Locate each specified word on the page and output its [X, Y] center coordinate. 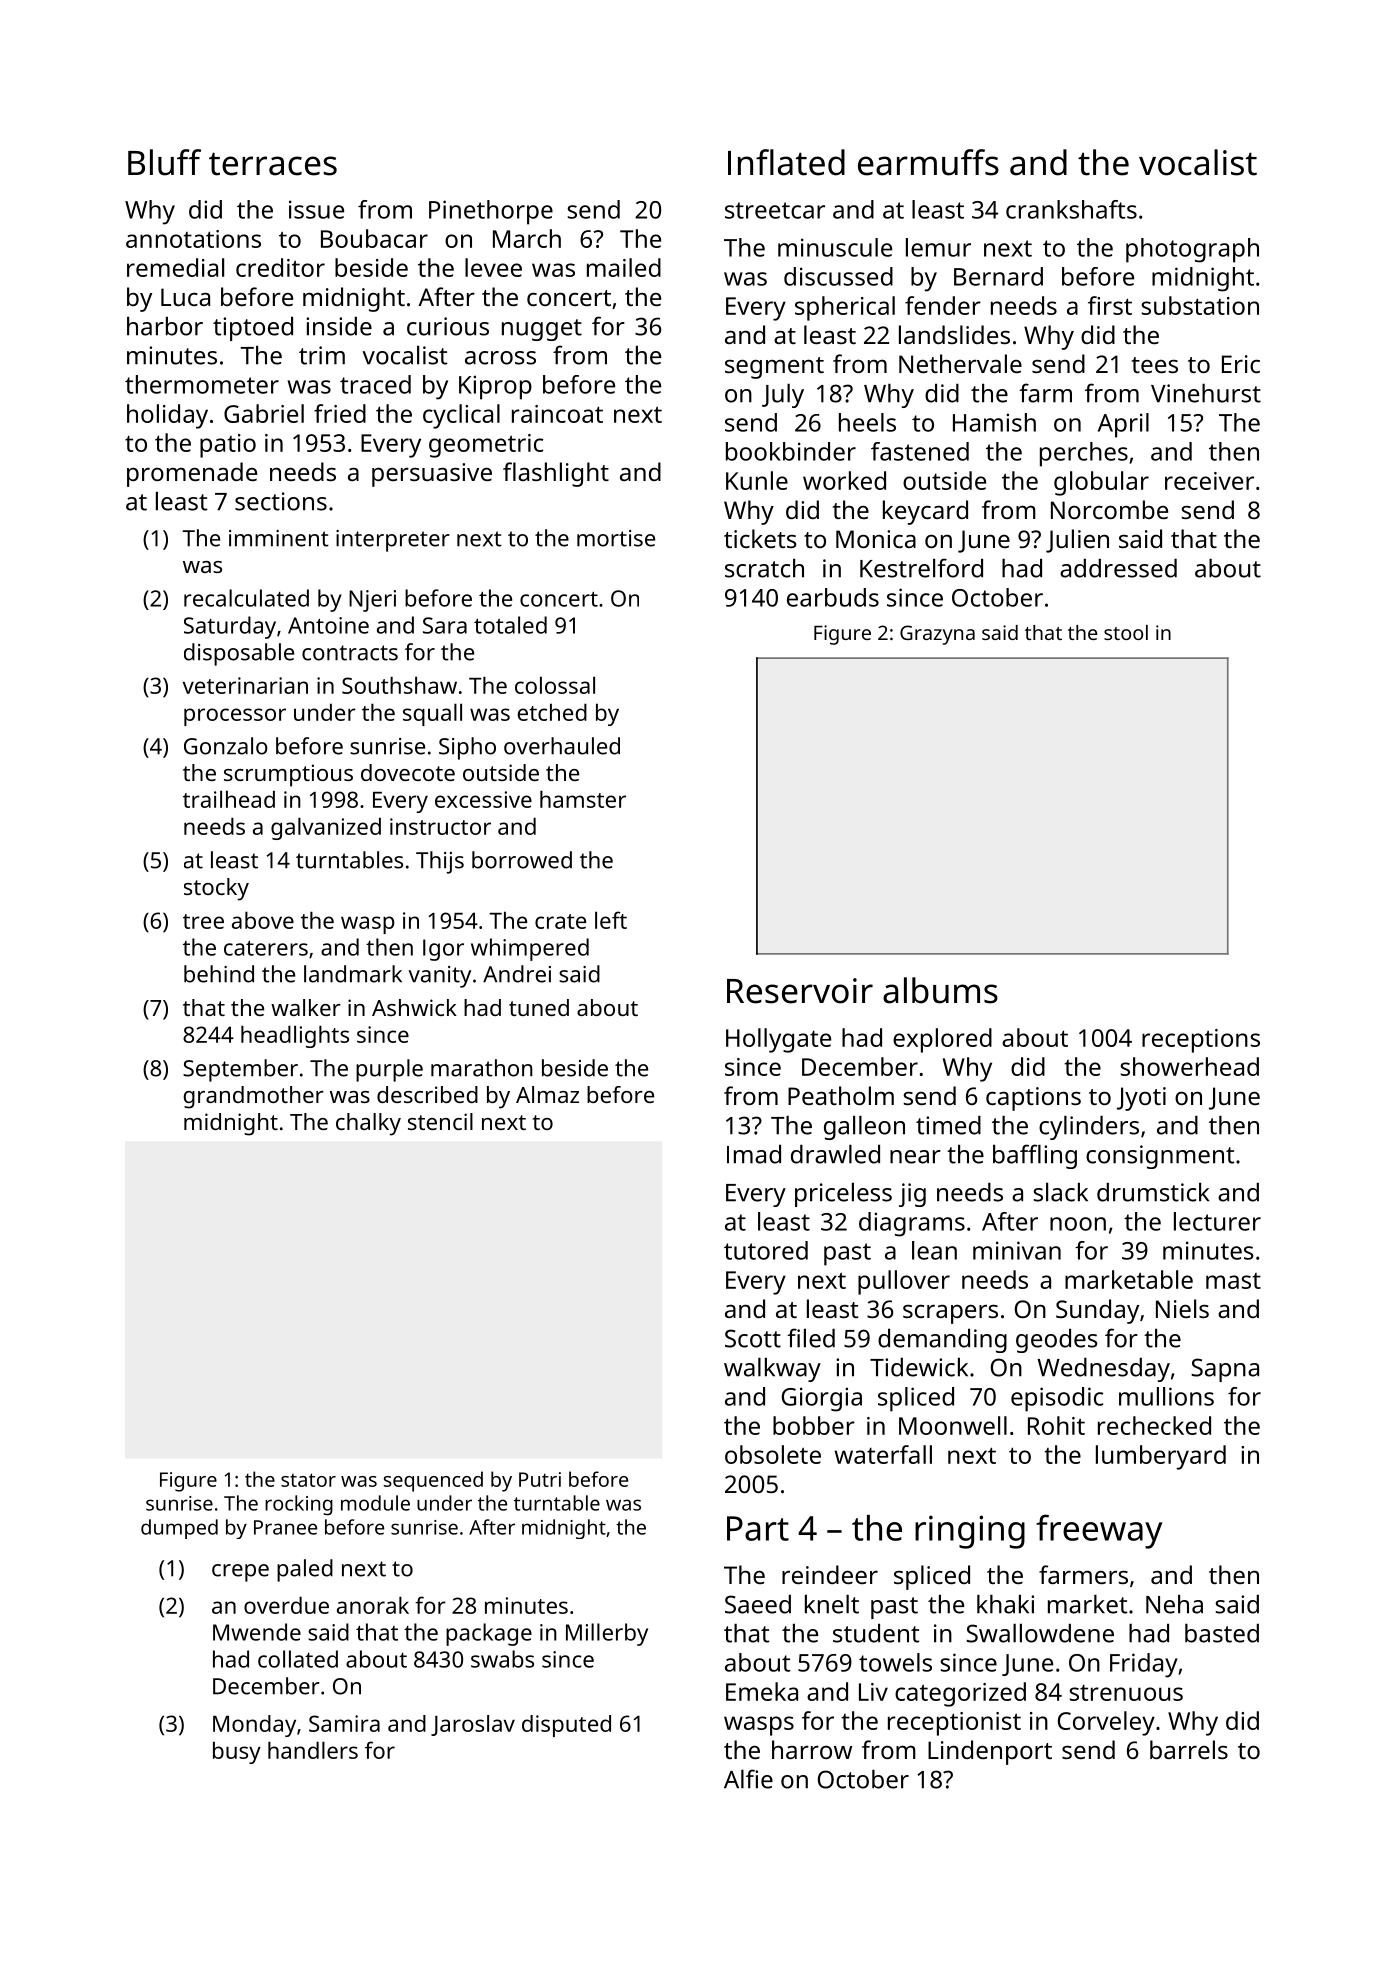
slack [1061, 1192]
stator [308, 1480]
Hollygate [778, 1040]
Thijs [440, 862]
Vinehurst [1206, 393]
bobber [814, 1425]
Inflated [786, 162]
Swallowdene [1040, 1633]
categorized [960, 1694]
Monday [254, 1726]
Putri [540, 1479]
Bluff [164, 162]
